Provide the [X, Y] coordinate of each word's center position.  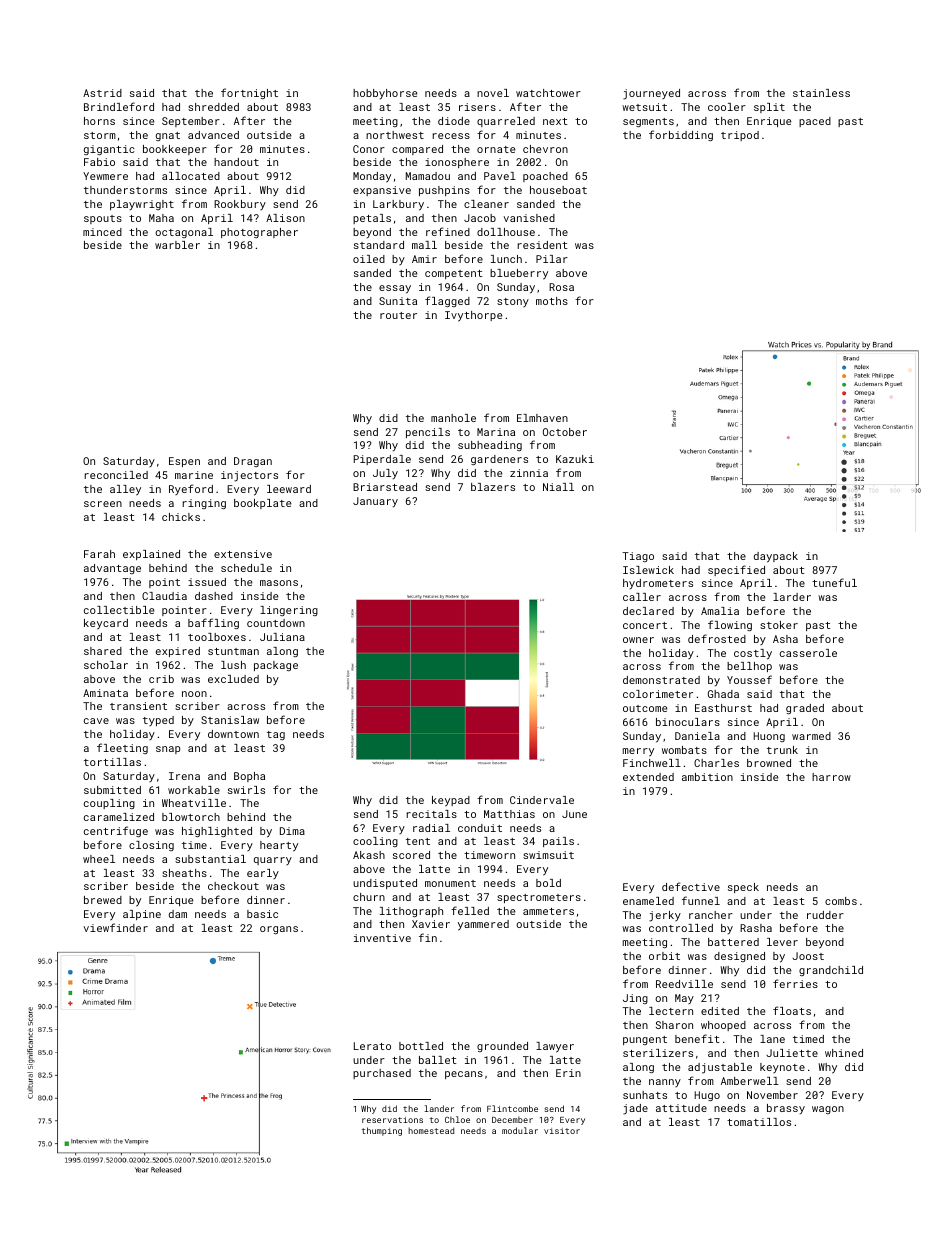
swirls [246, 790]
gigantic [109, 150]
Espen [184, 462]
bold [548, 883]
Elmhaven [542, 418]
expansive [382, 191]
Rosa [561, 287]
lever [782, 942]
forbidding [681, 135]
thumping [382, 1131]
